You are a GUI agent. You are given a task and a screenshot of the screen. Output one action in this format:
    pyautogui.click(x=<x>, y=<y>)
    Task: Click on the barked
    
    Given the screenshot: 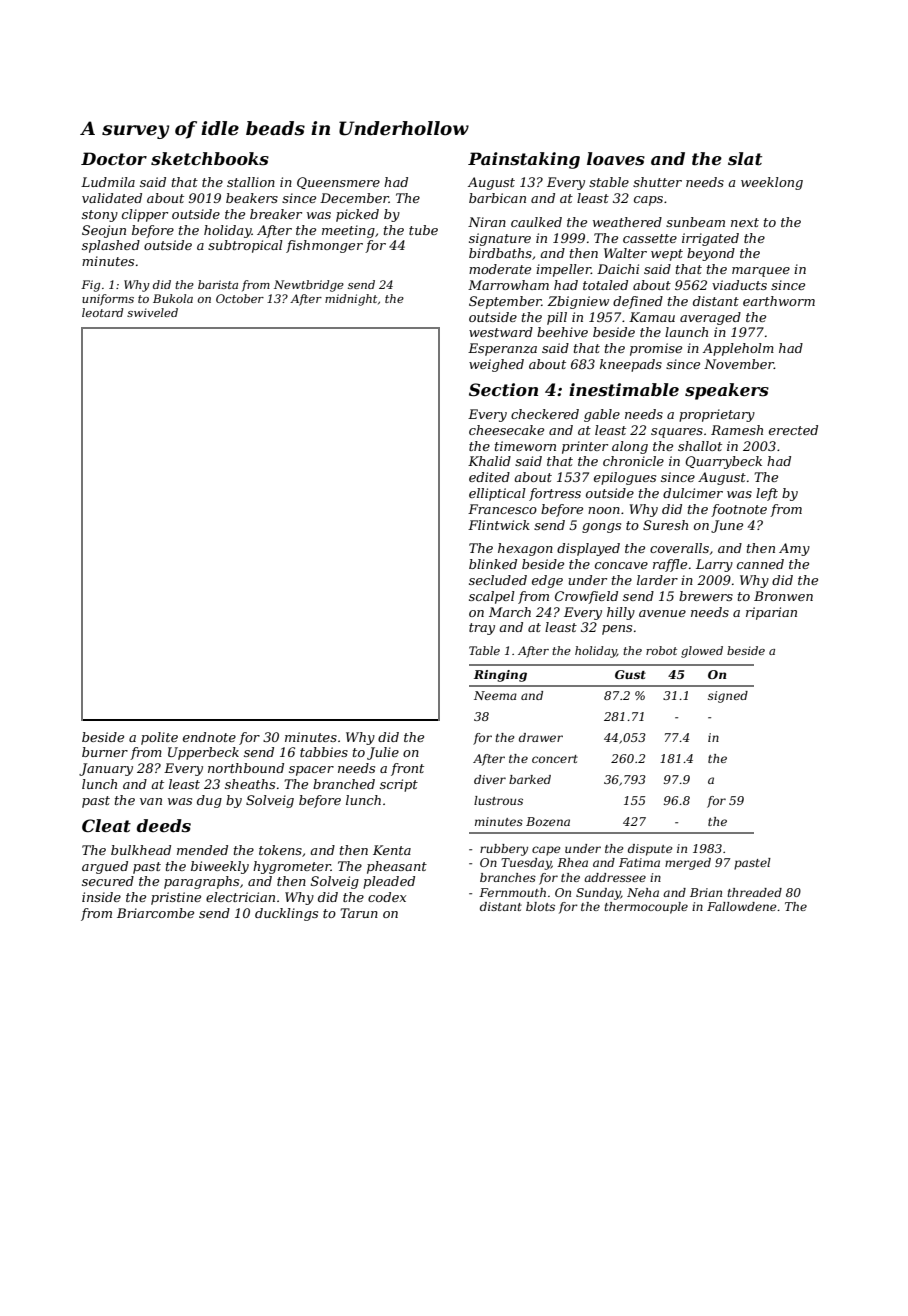 What is the action you would take?
    pyautogui.click(x=530, y=779)
